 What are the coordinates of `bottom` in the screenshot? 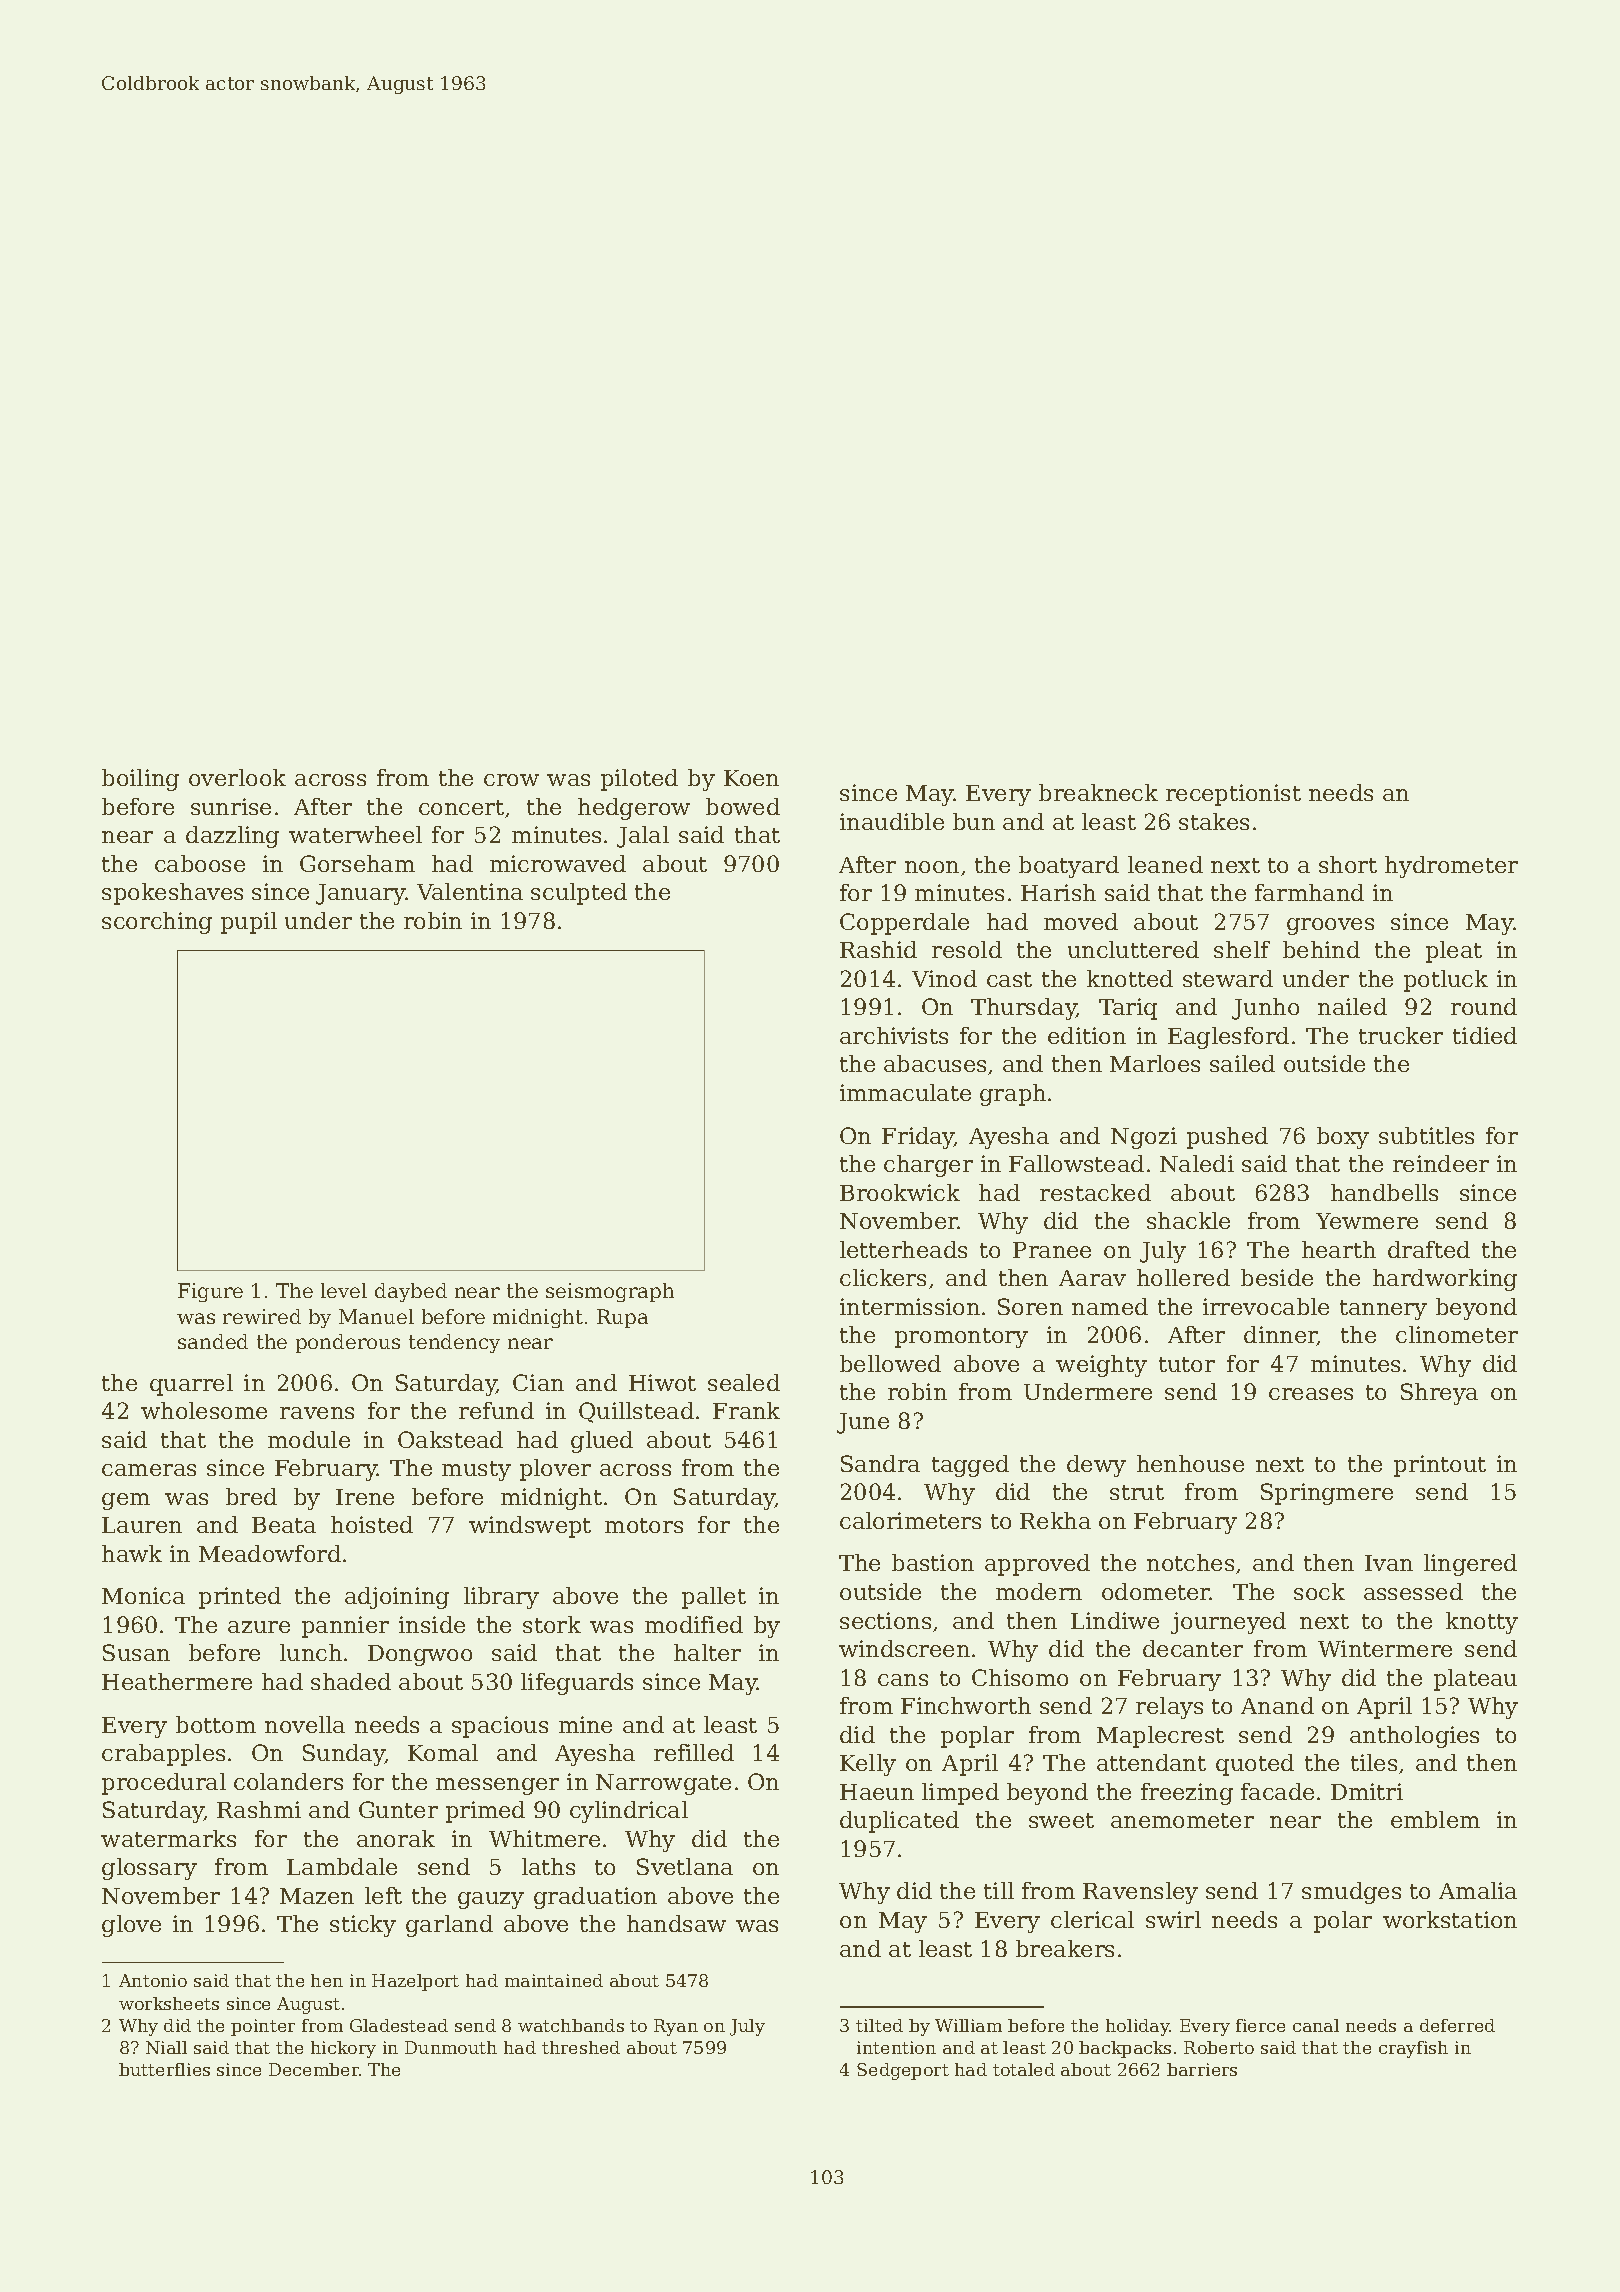 It's located at (216, 1724).
